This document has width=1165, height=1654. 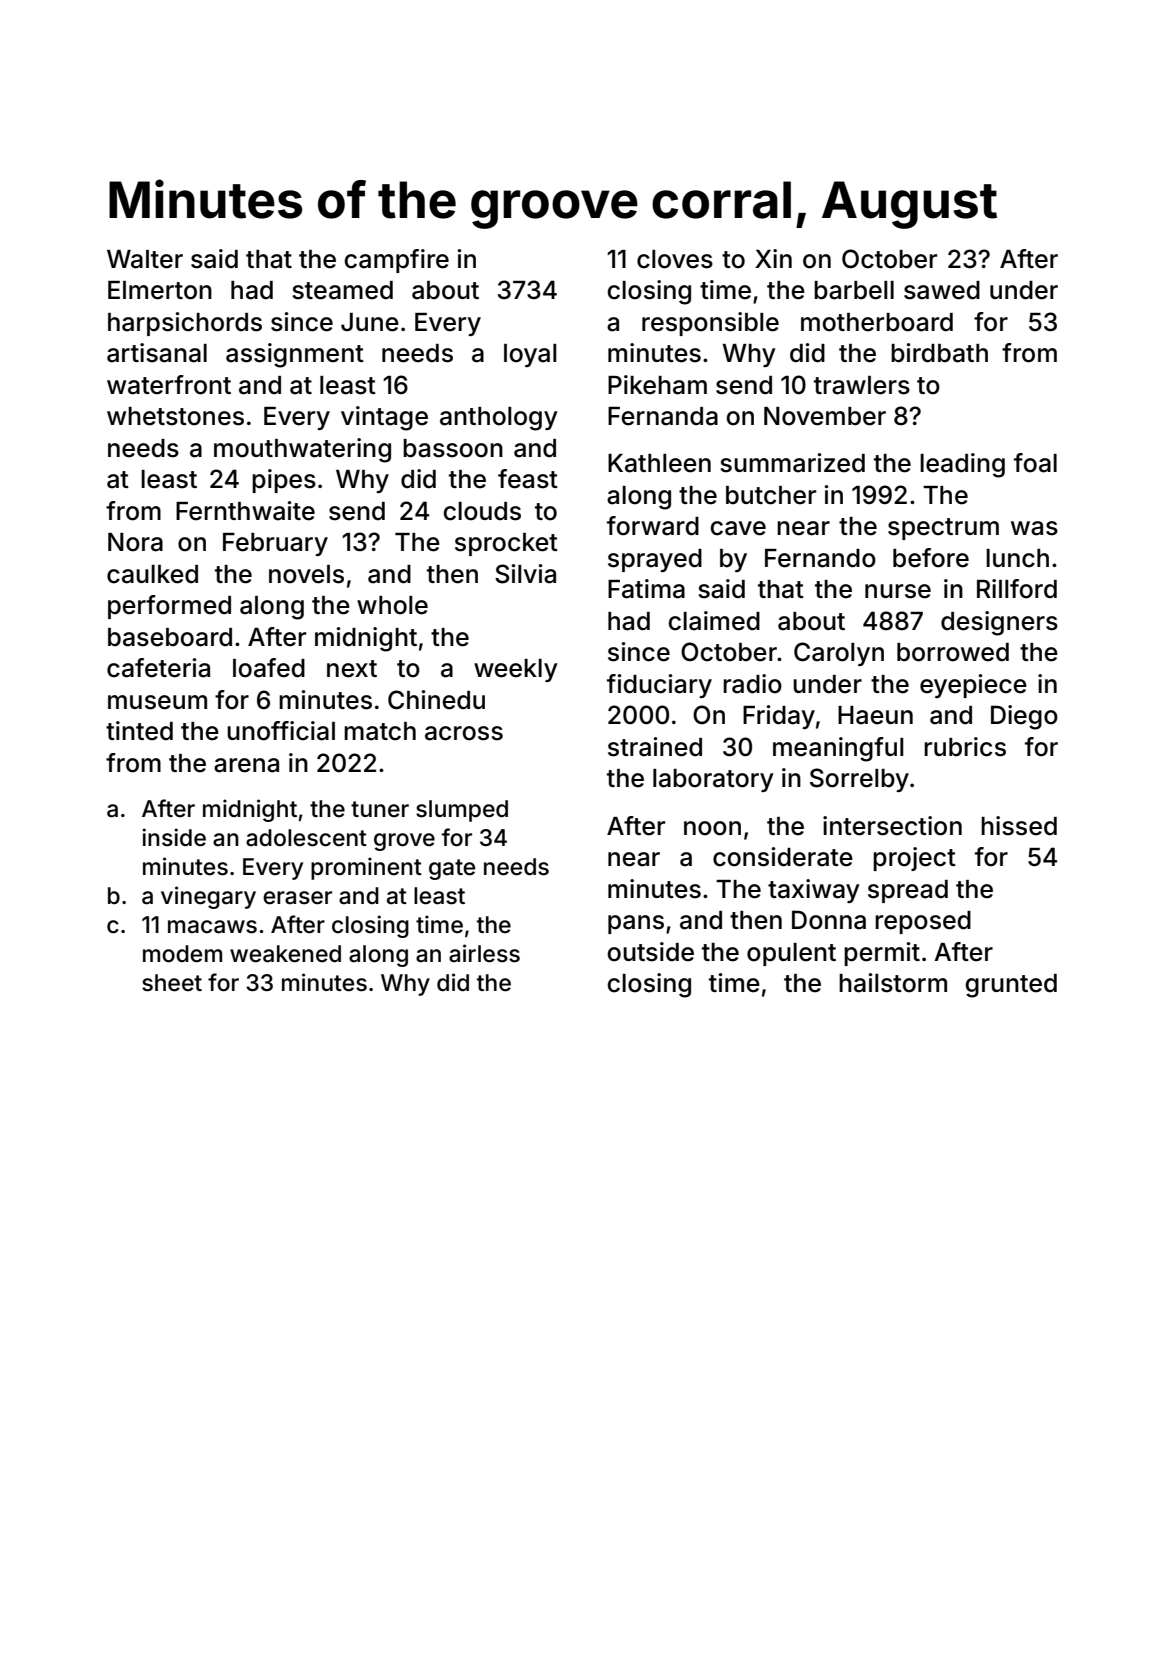 I want to click on airless, so click(x=484, y=953).
